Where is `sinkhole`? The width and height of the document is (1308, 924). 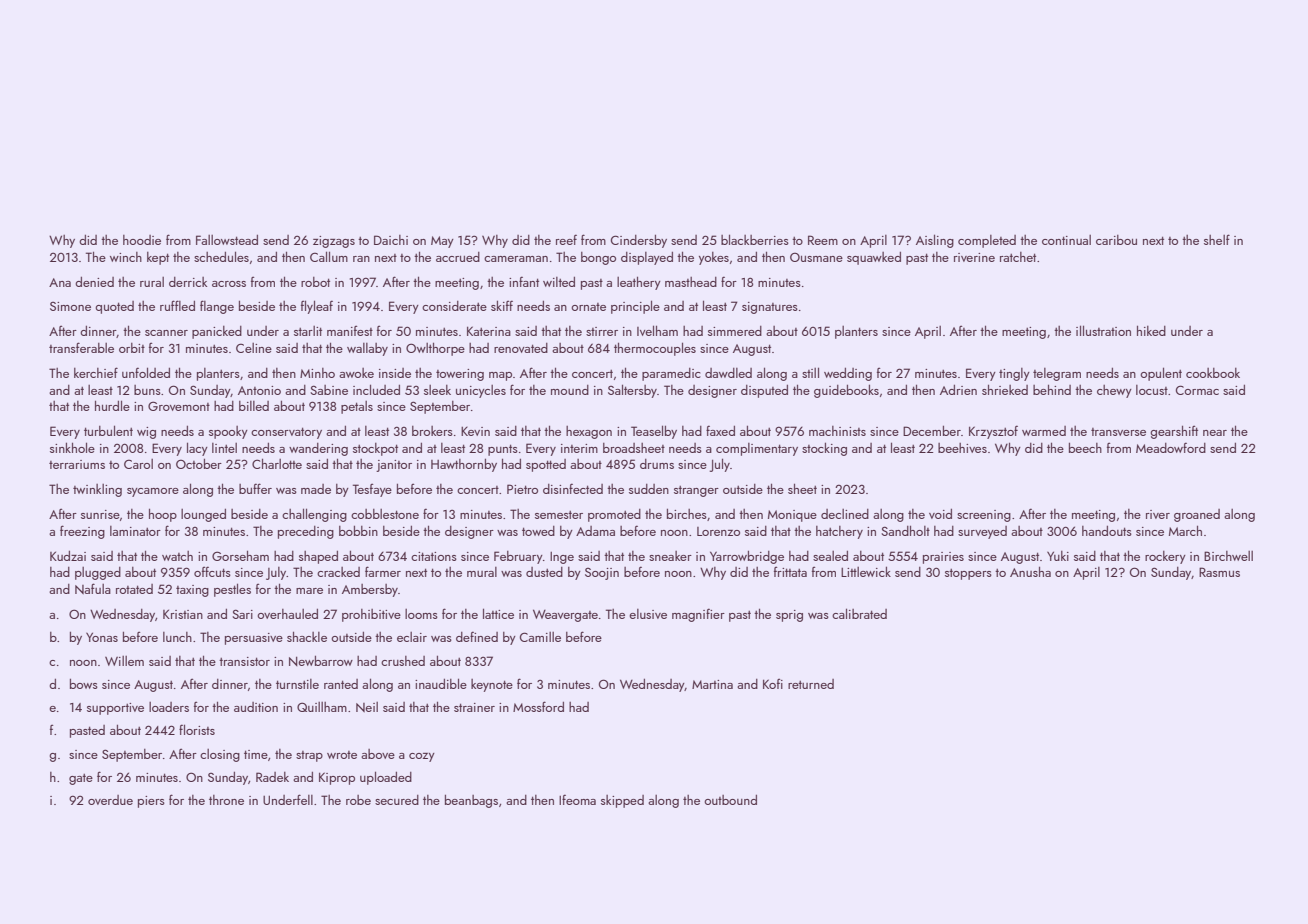
sinkhole is located at coordinates (72, 447).
